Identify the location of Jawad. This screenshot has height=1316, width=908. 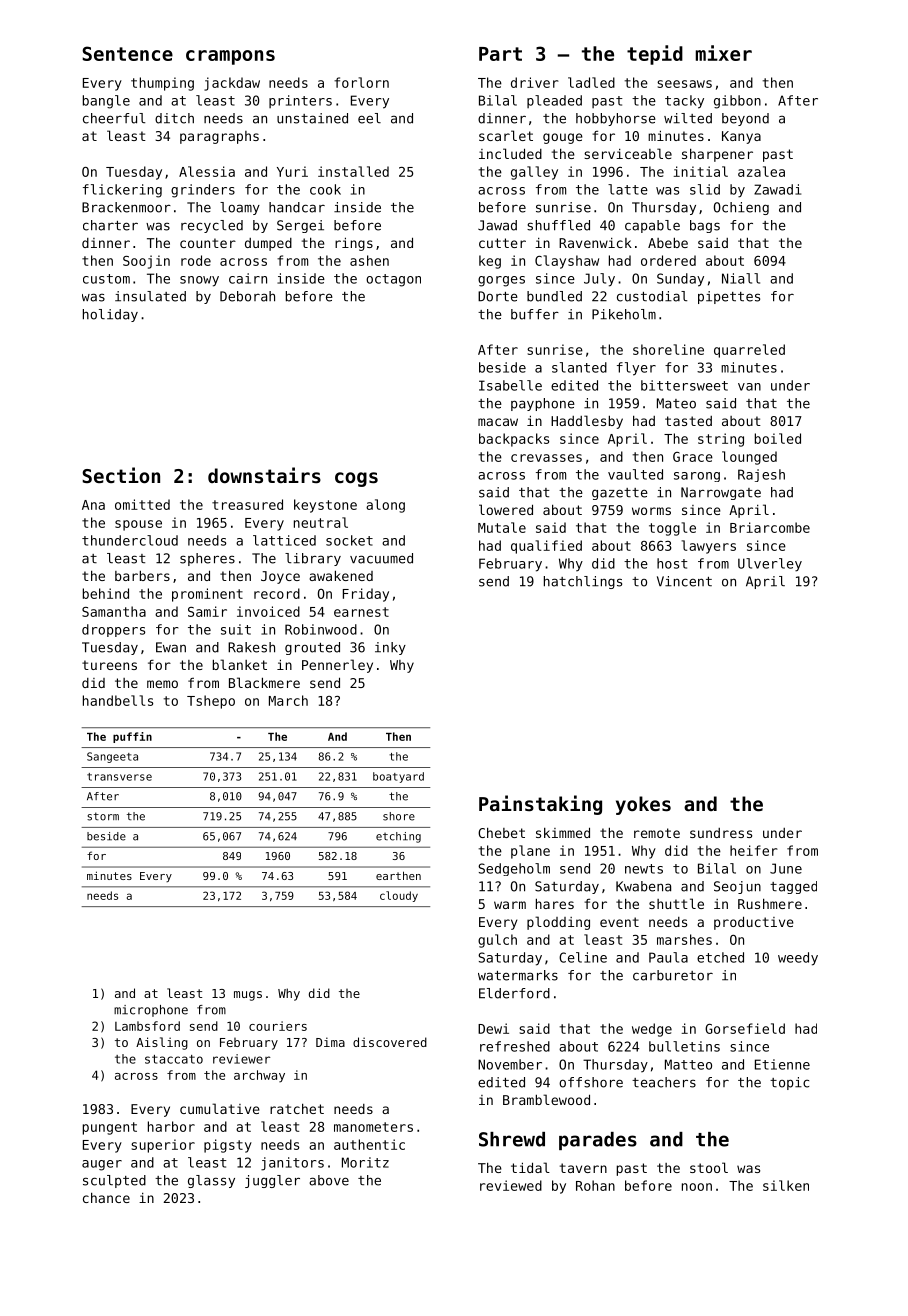
(497, 225).
